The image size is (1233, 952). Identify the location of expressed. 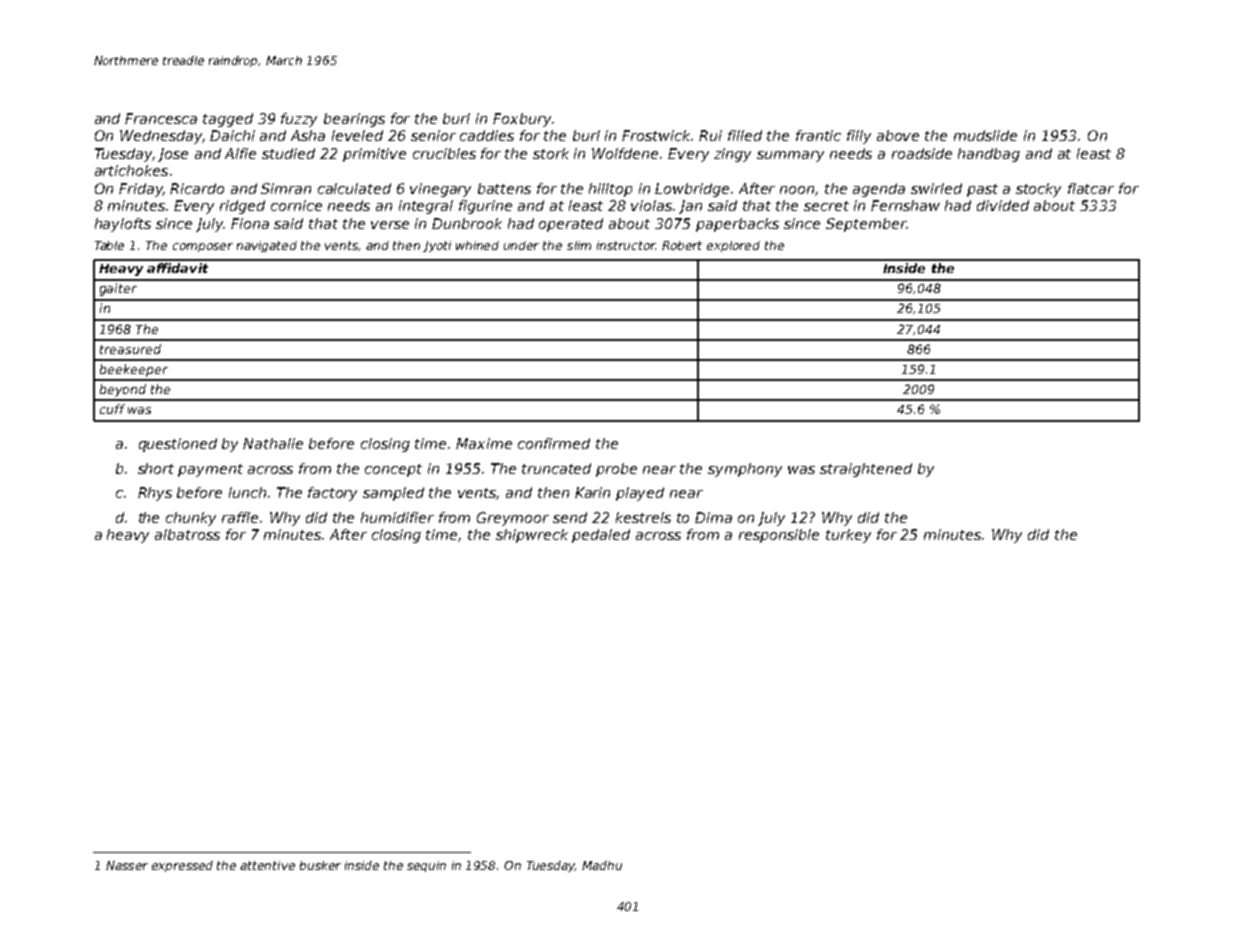
(182, 866).
